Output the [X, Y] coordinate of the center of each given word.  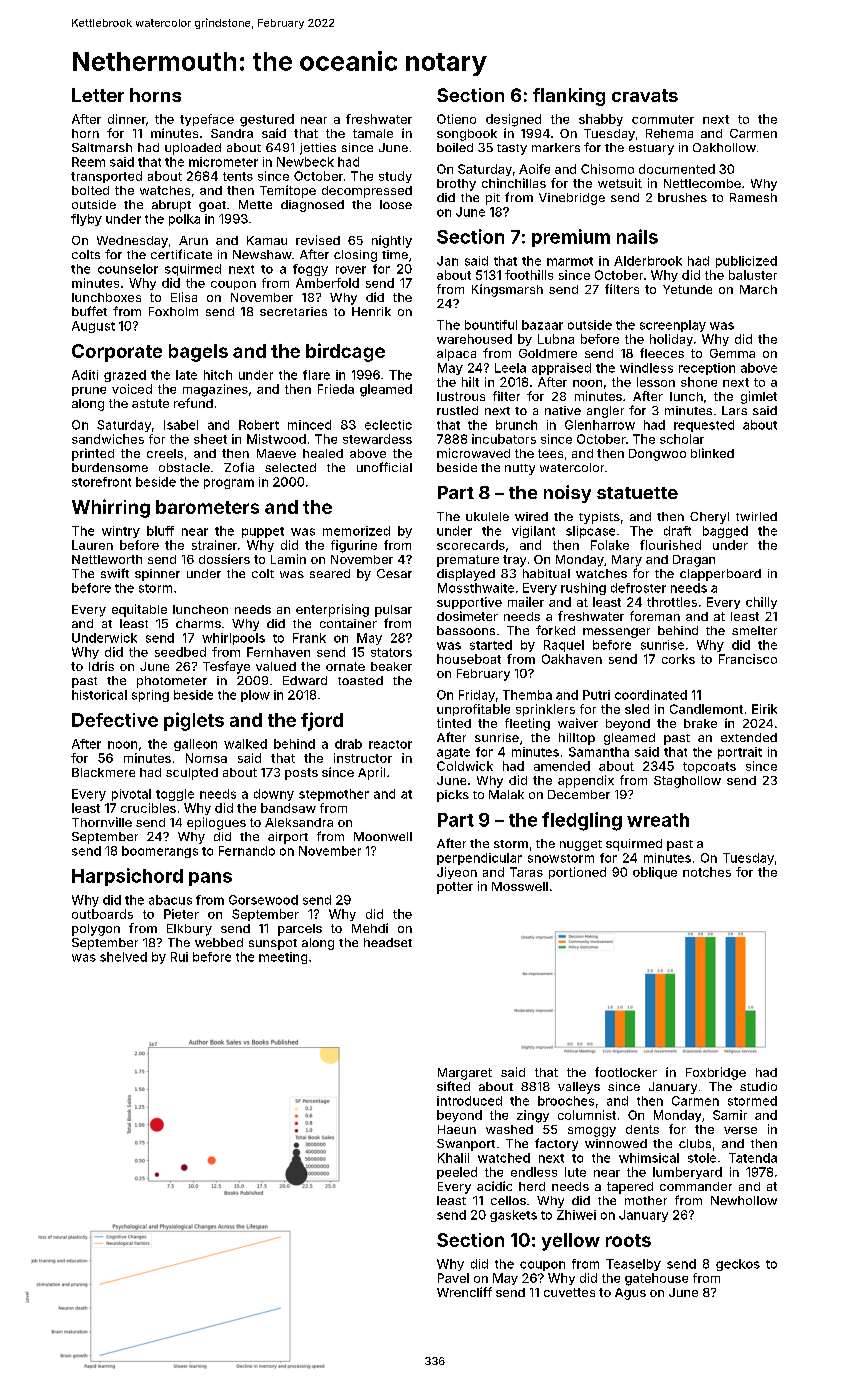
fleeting [527, 724]
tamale [373, 133]
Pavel [453, 1278]
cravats [645, 95]
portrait [740, 753]
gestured [267, 120]
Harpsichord [127, 877]
